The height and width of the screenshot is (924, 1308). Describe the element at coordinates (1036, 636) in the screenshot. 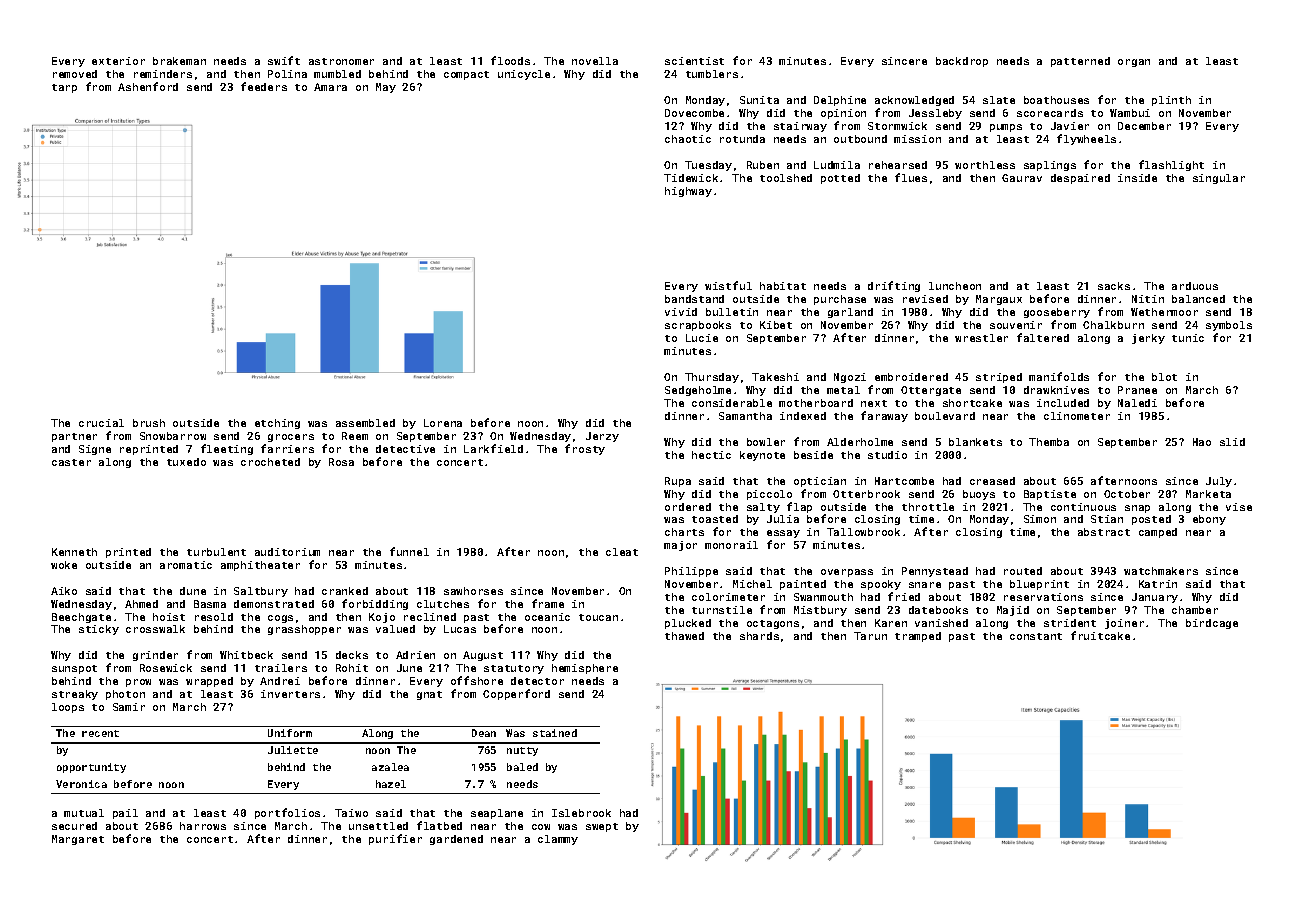

I see `constant` at that location.
